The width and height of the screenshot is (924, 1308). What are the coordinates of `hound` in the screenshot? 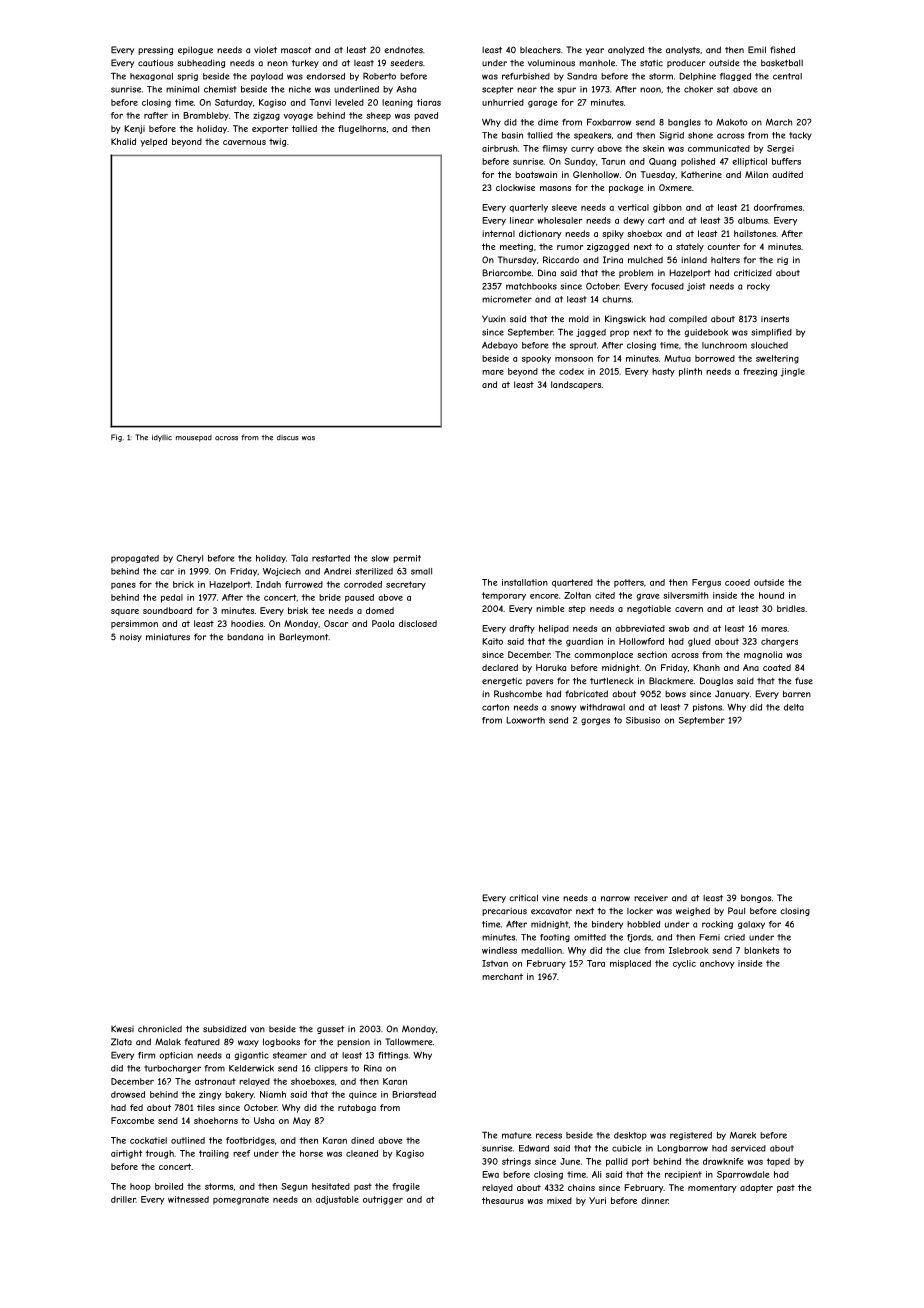 It's located at (771, 595).
